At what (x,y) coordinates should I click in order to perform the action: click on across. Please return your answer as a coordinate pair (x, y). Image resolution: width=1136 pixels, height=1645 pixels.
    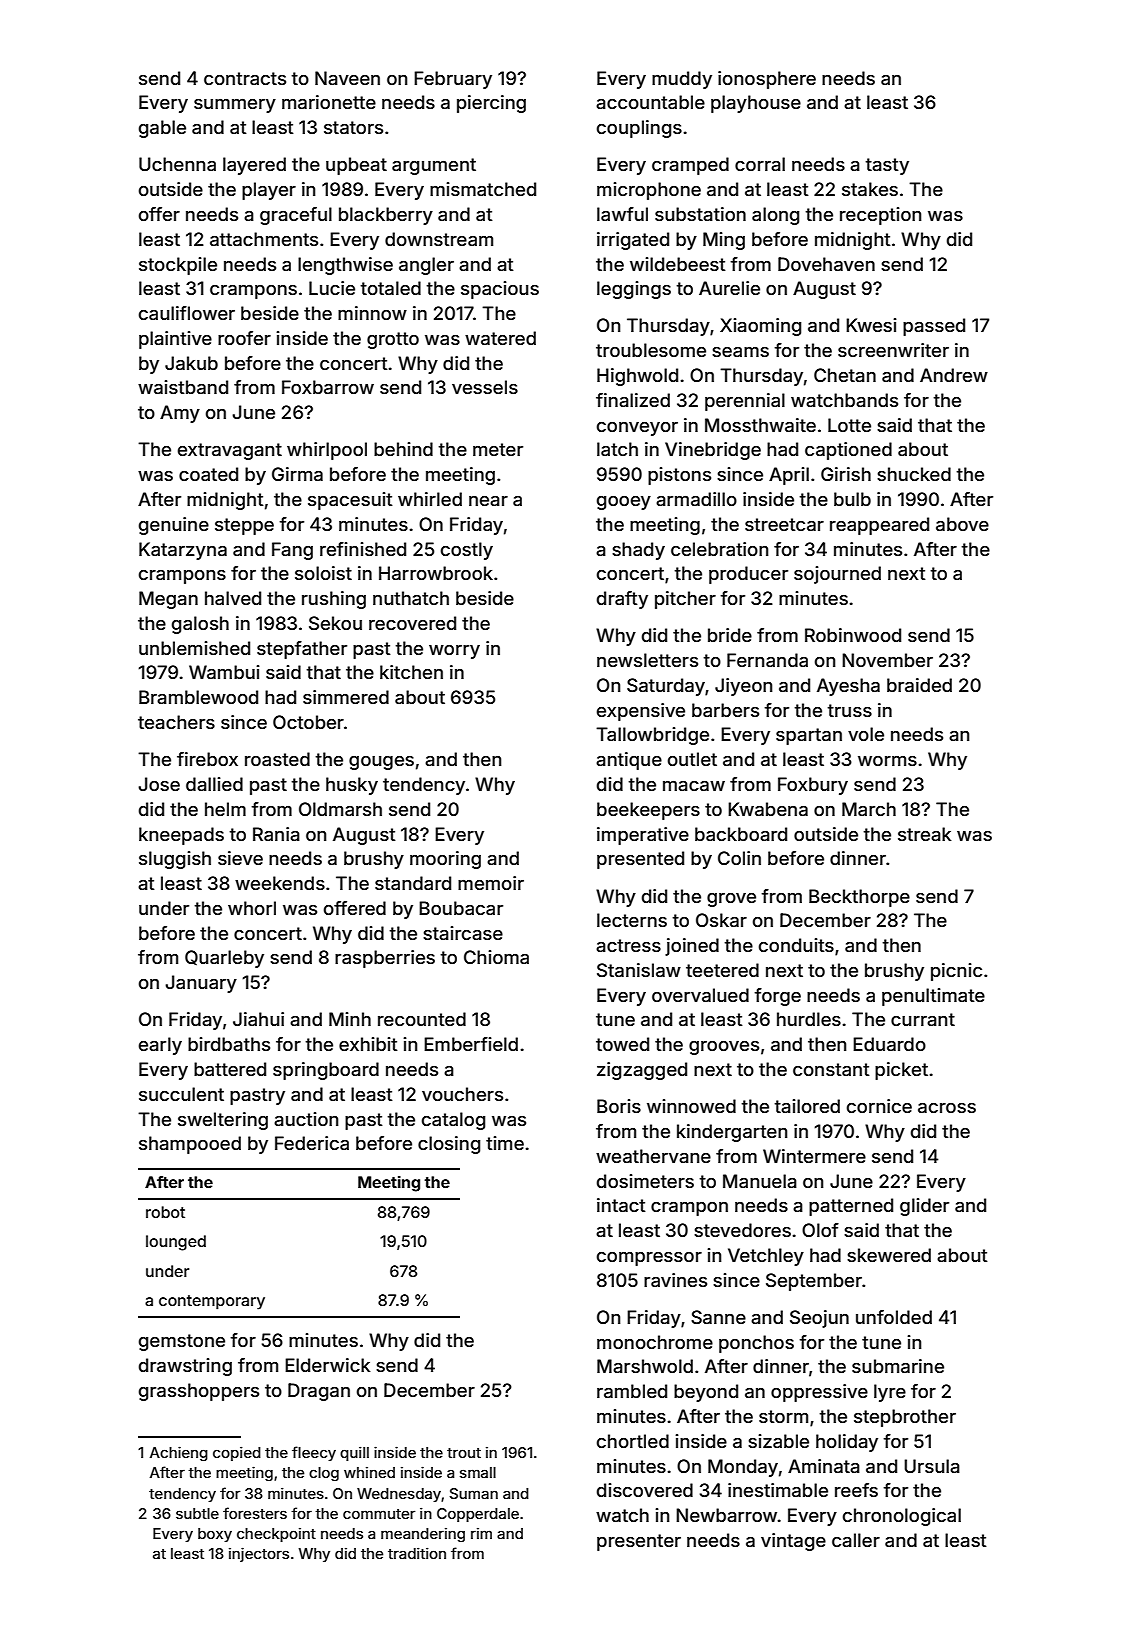
    Looking at the image, I should click on (947, 1108).
